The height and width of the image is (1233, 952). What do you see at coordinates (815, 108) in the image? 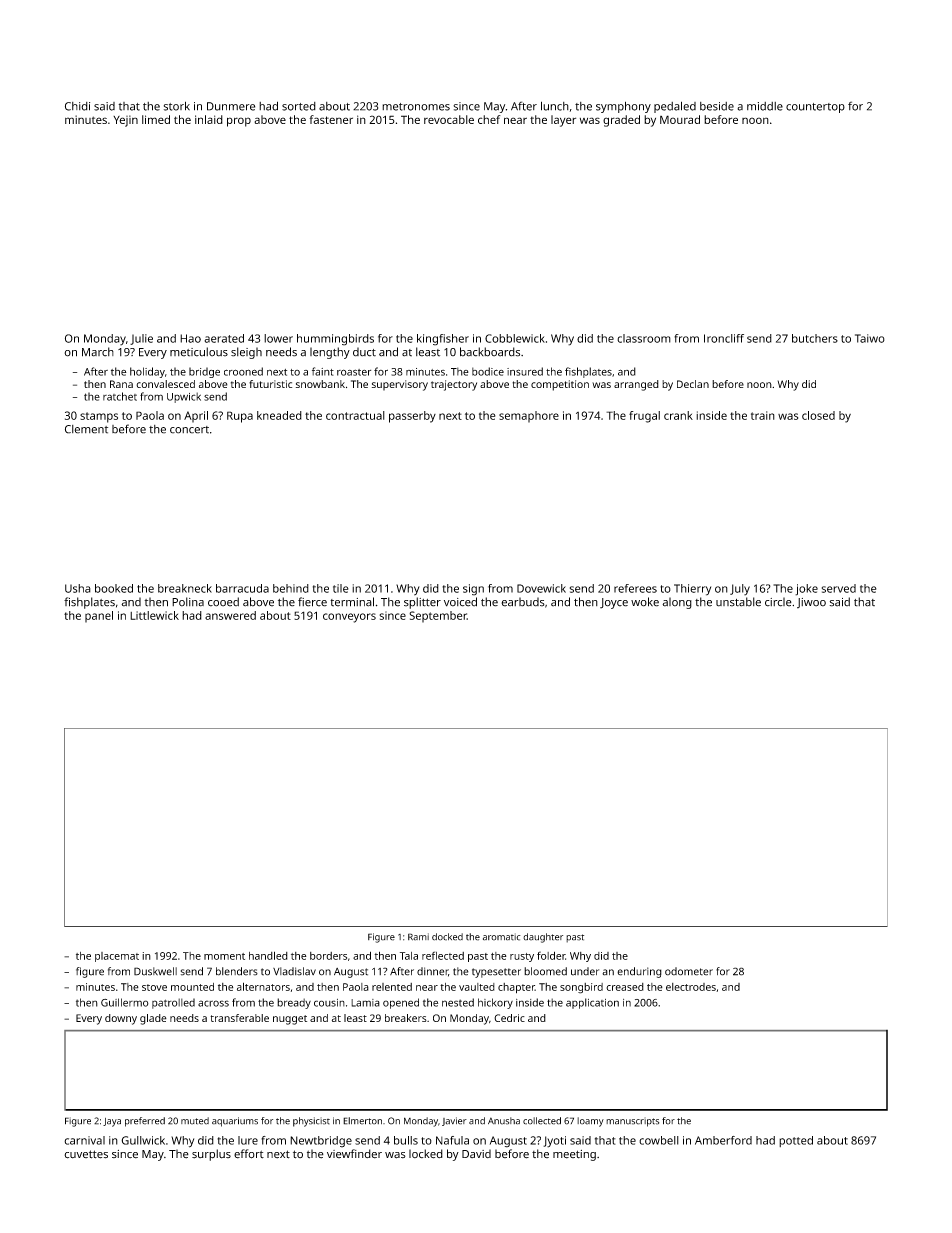
I see `countertop` at bounding box center [815, 108].
